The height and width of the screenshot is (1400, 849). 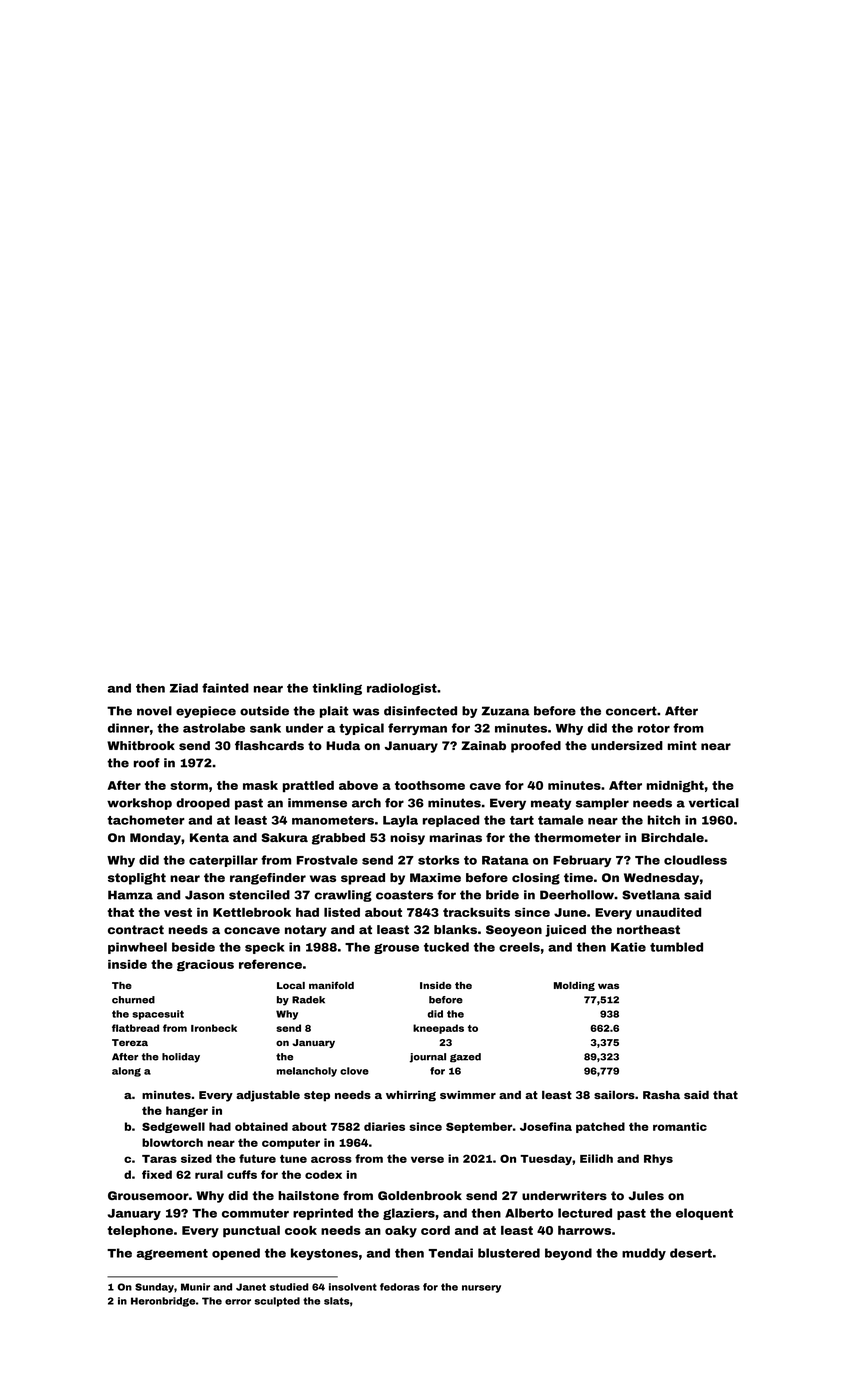 I want to click on along, so click(x=126, y=1072).
